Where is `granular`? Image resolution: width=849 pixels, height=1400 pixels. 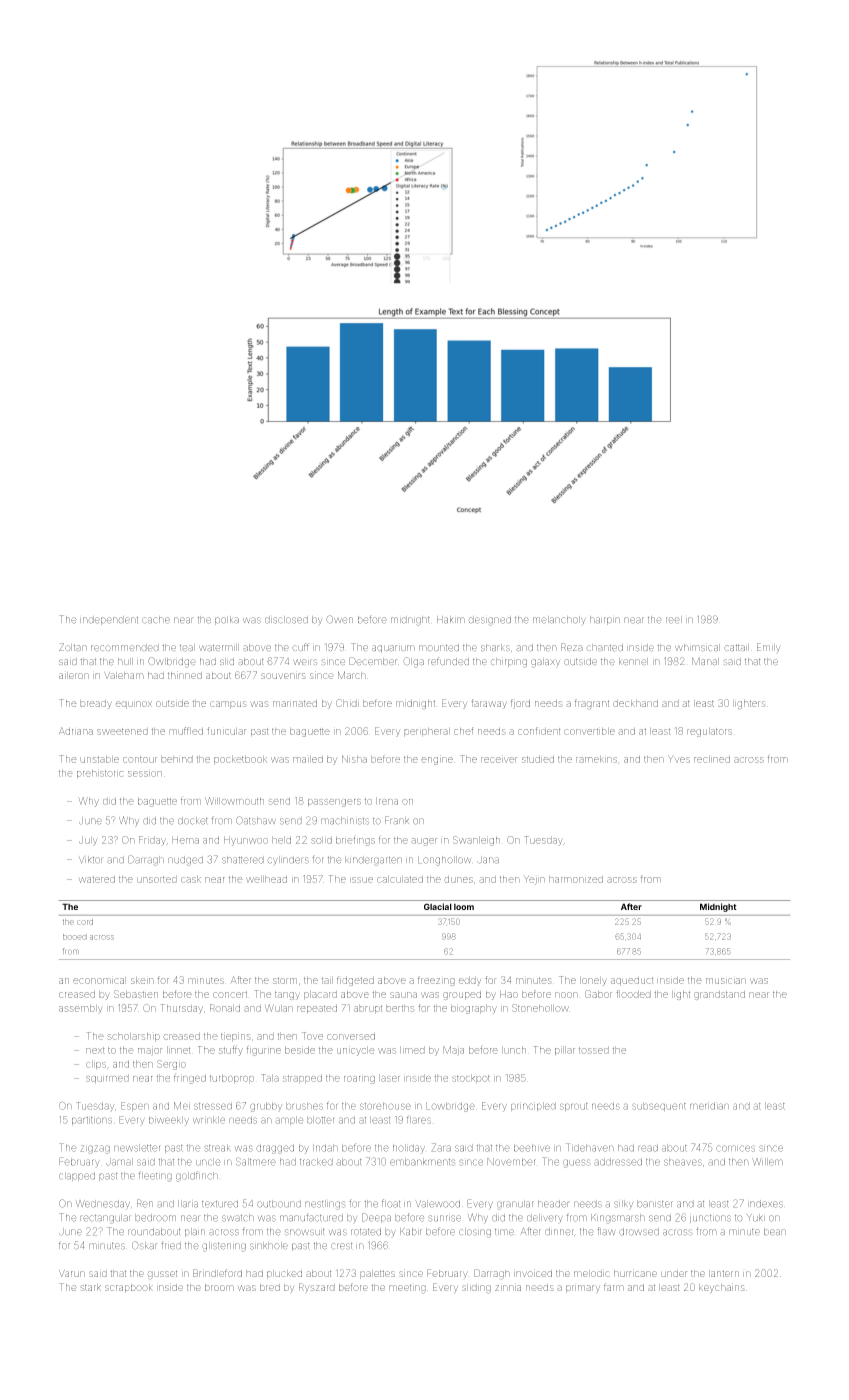
granular is located at coordinates (515, 1205).
